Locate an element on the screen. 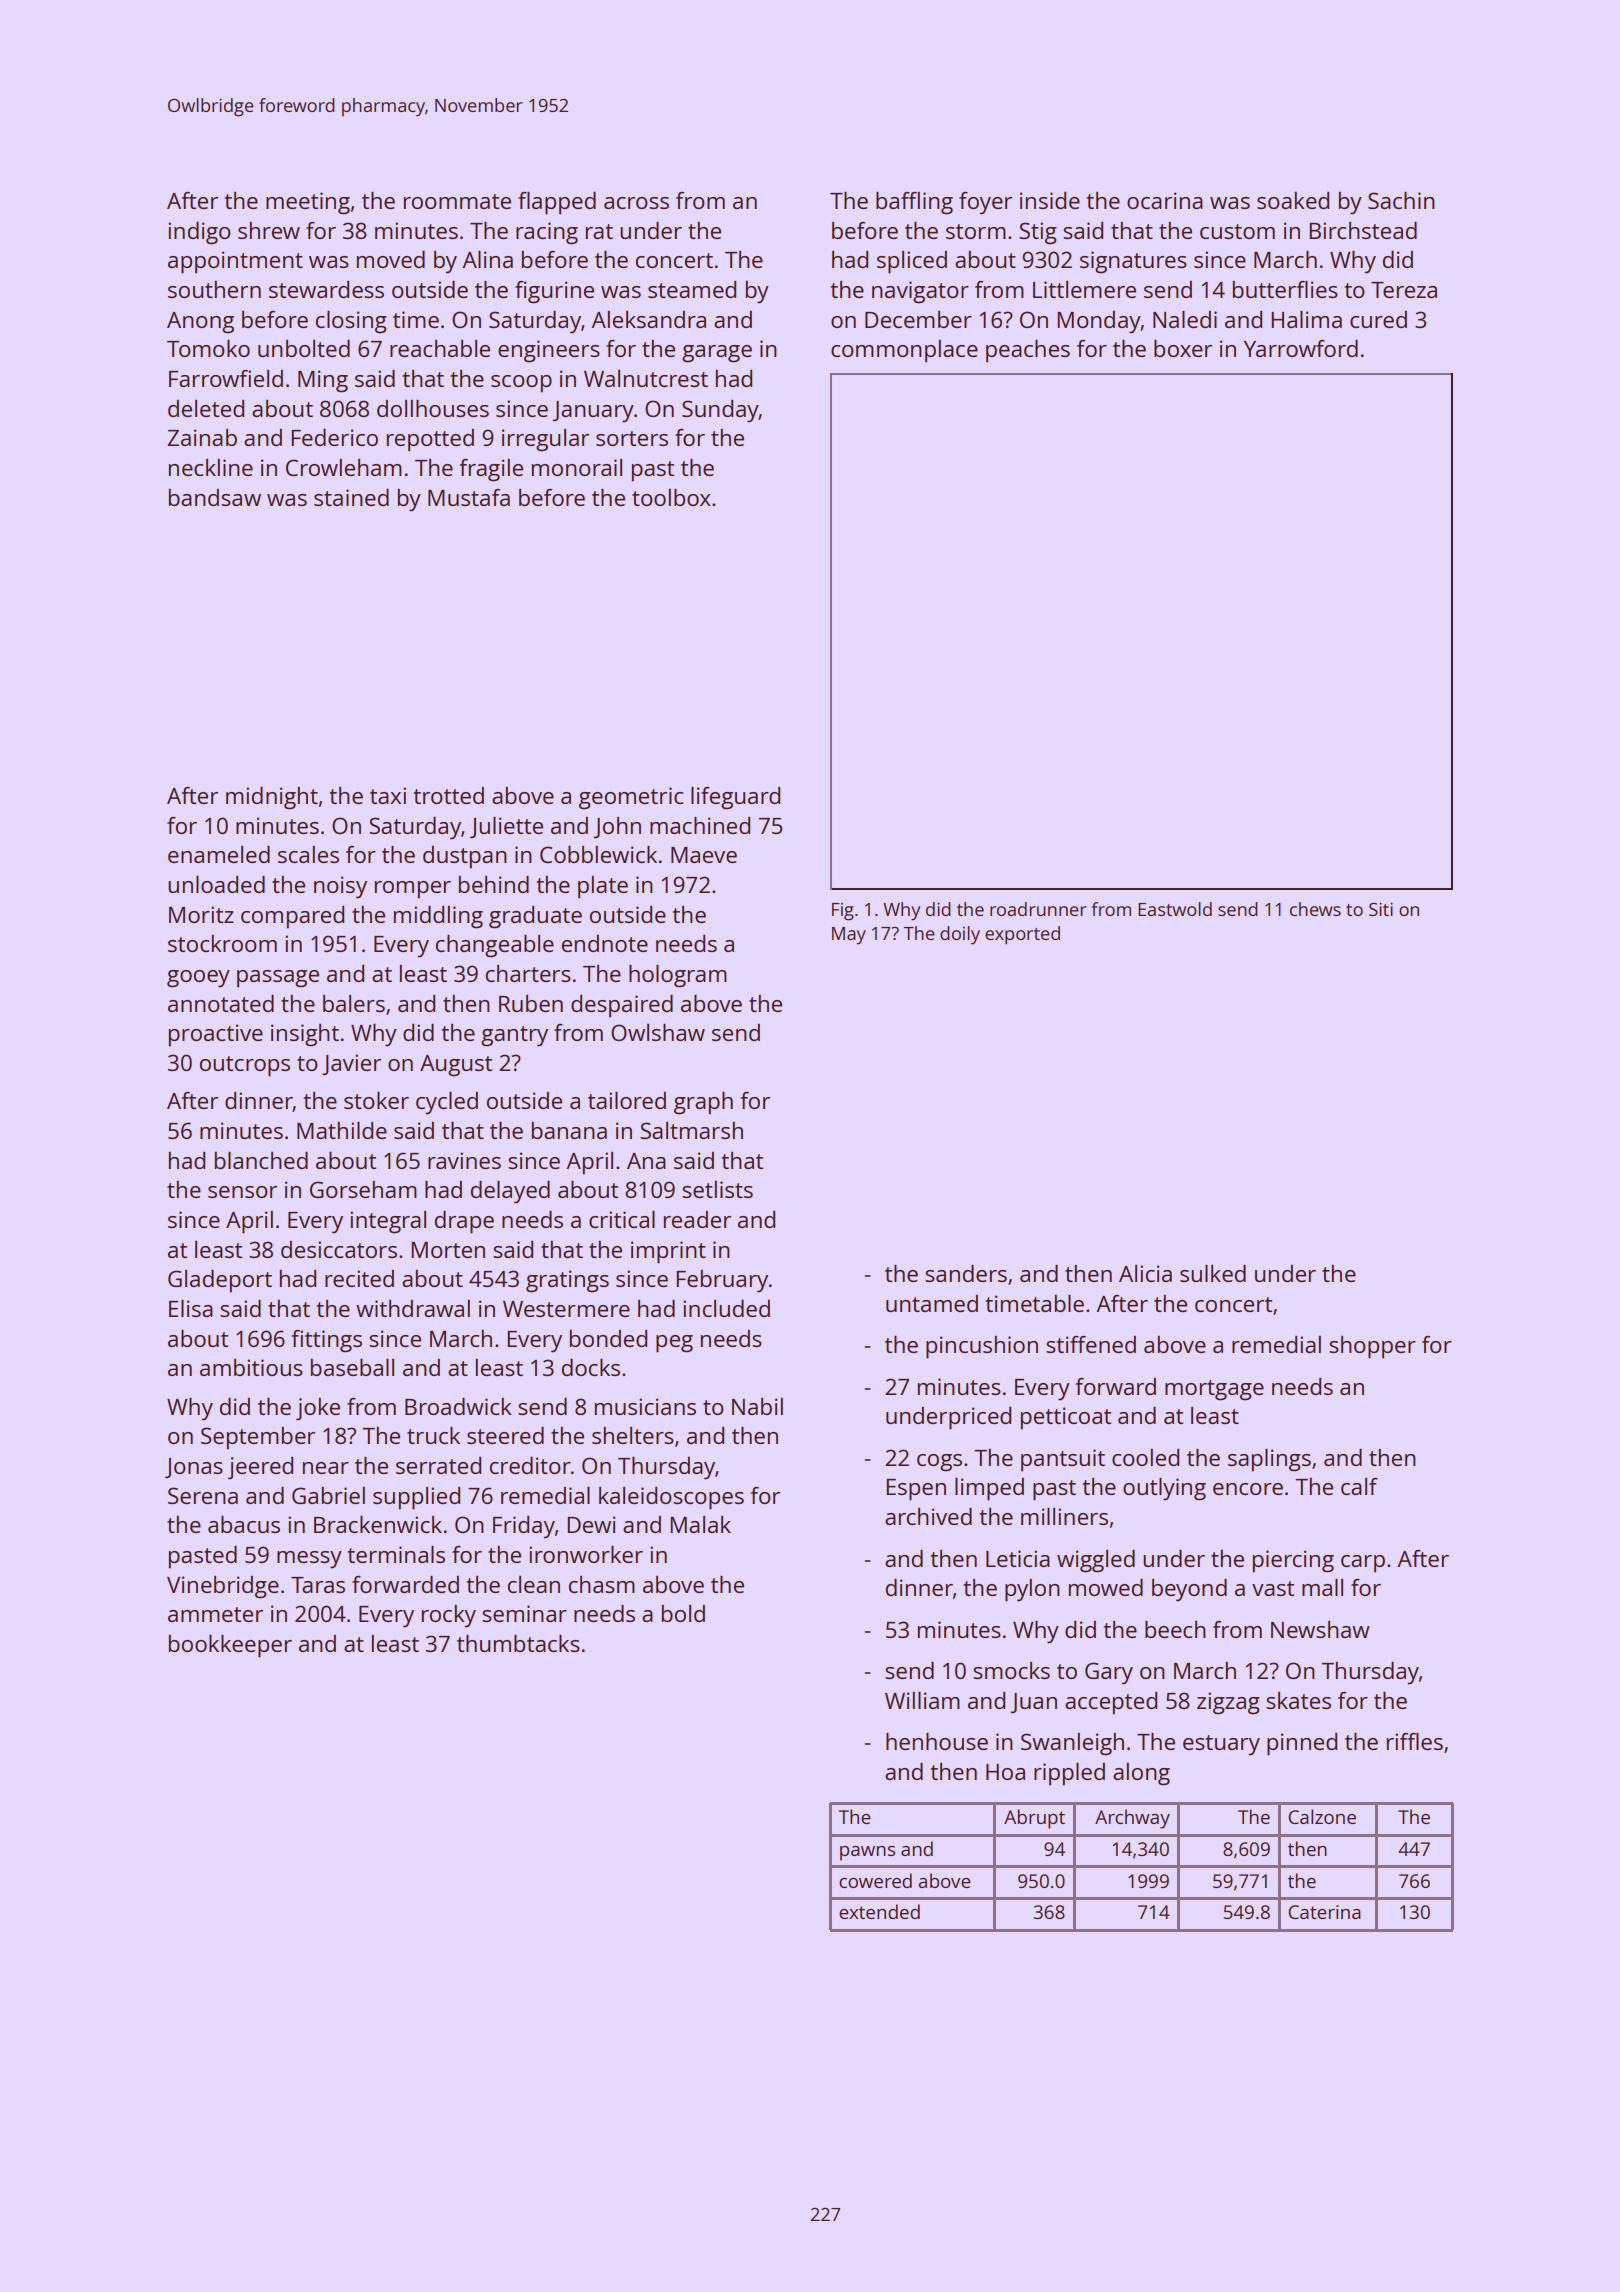  hologram is located at coordinates (678, 976).
